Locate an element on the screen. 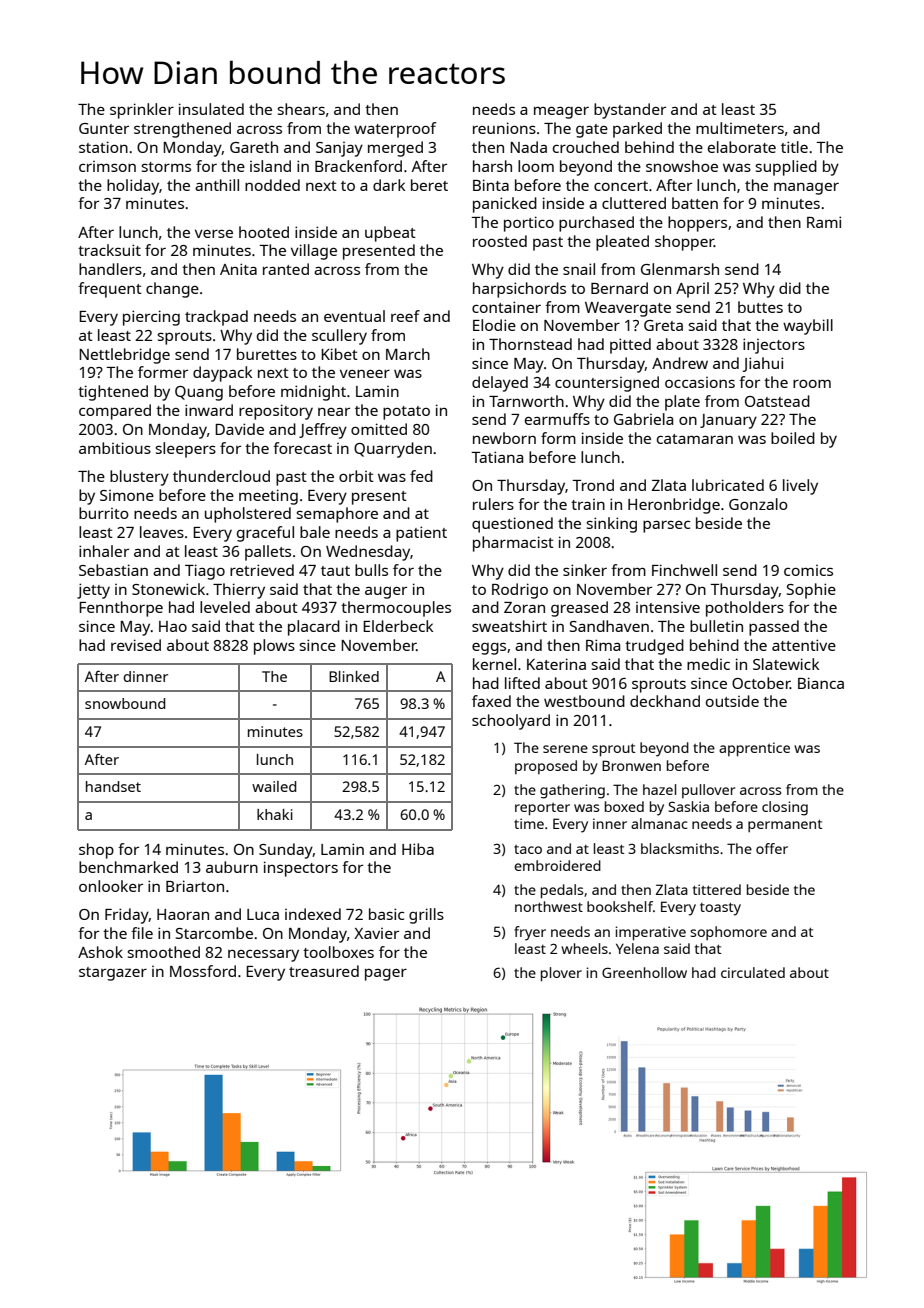  reef is located at coordinates (405, 316).
